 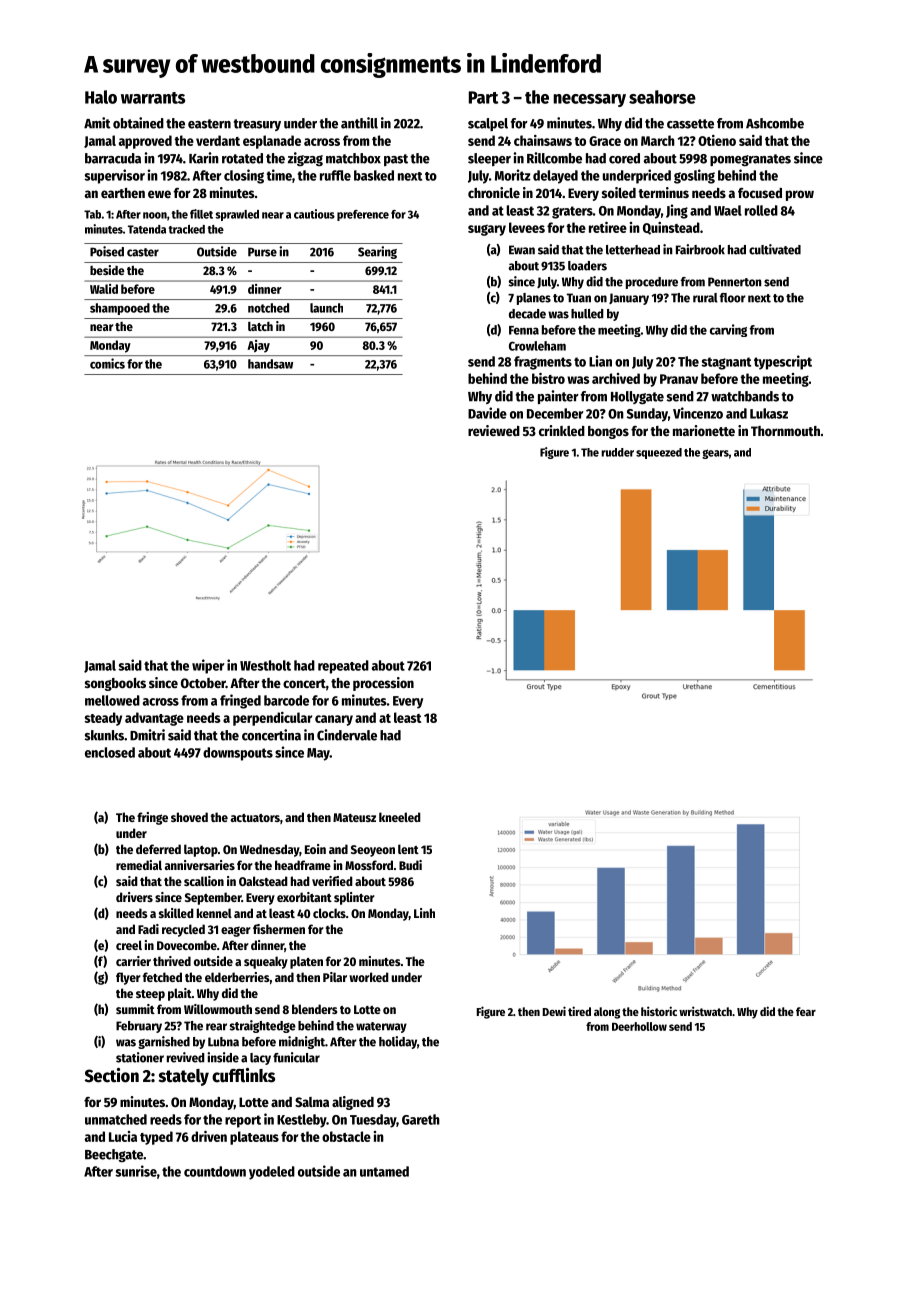 I want to click on Westholt, so click(x=265, y=665).
